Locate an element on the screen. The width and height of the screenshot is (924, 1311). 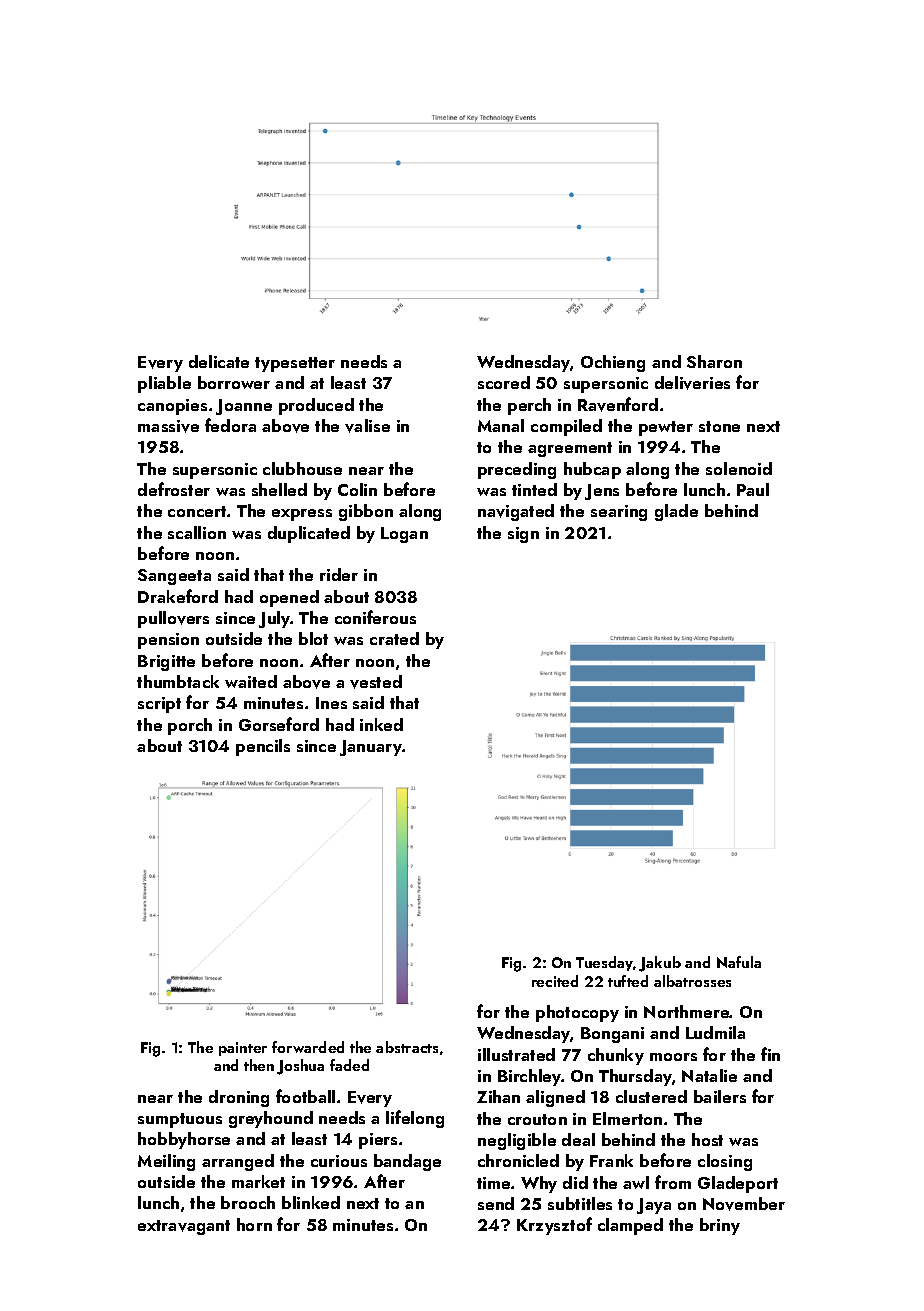
negligible is located at coordinates (517, 1141).
